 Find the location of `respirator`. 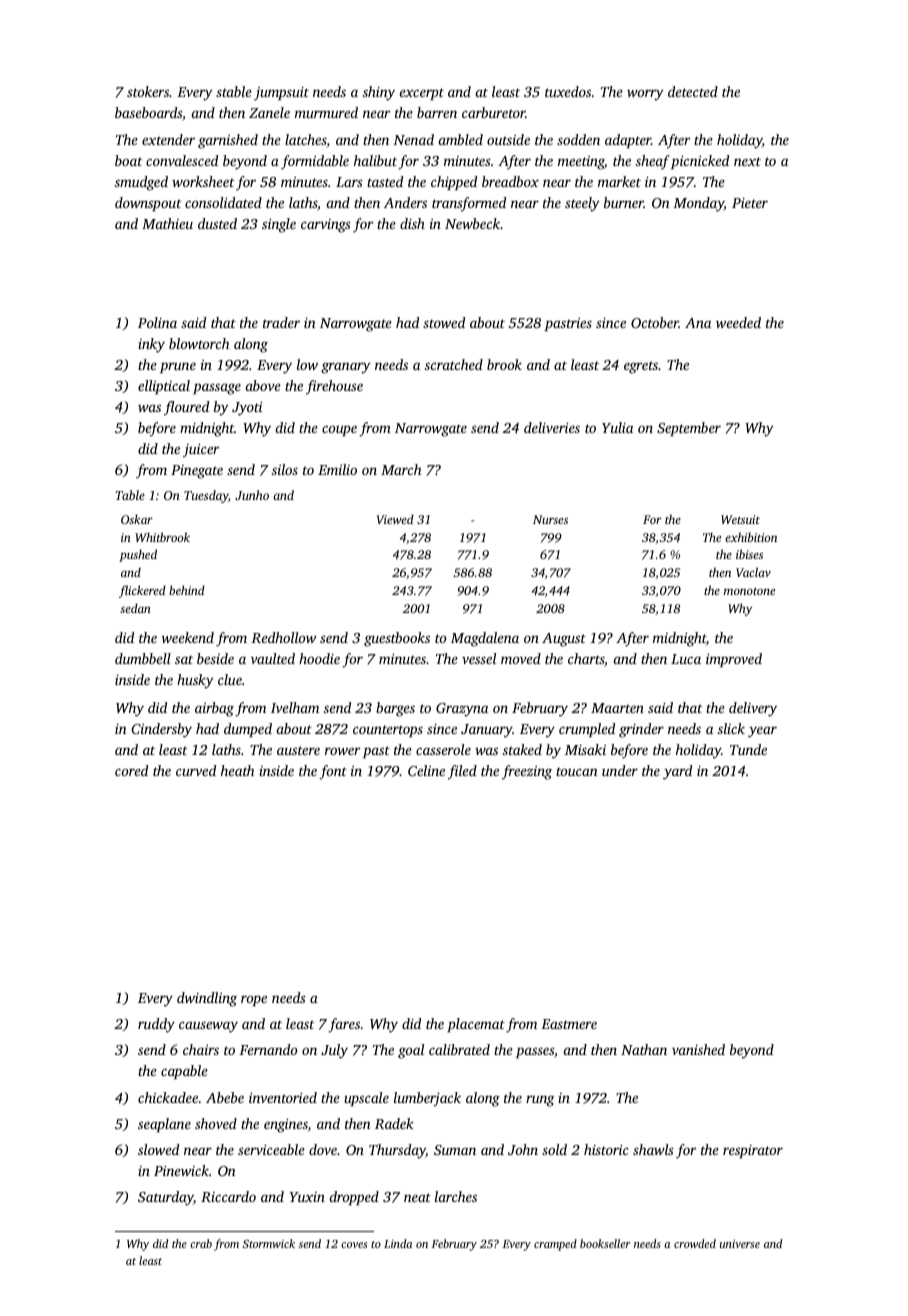

respirator is located at coordinates (753, 1151).
